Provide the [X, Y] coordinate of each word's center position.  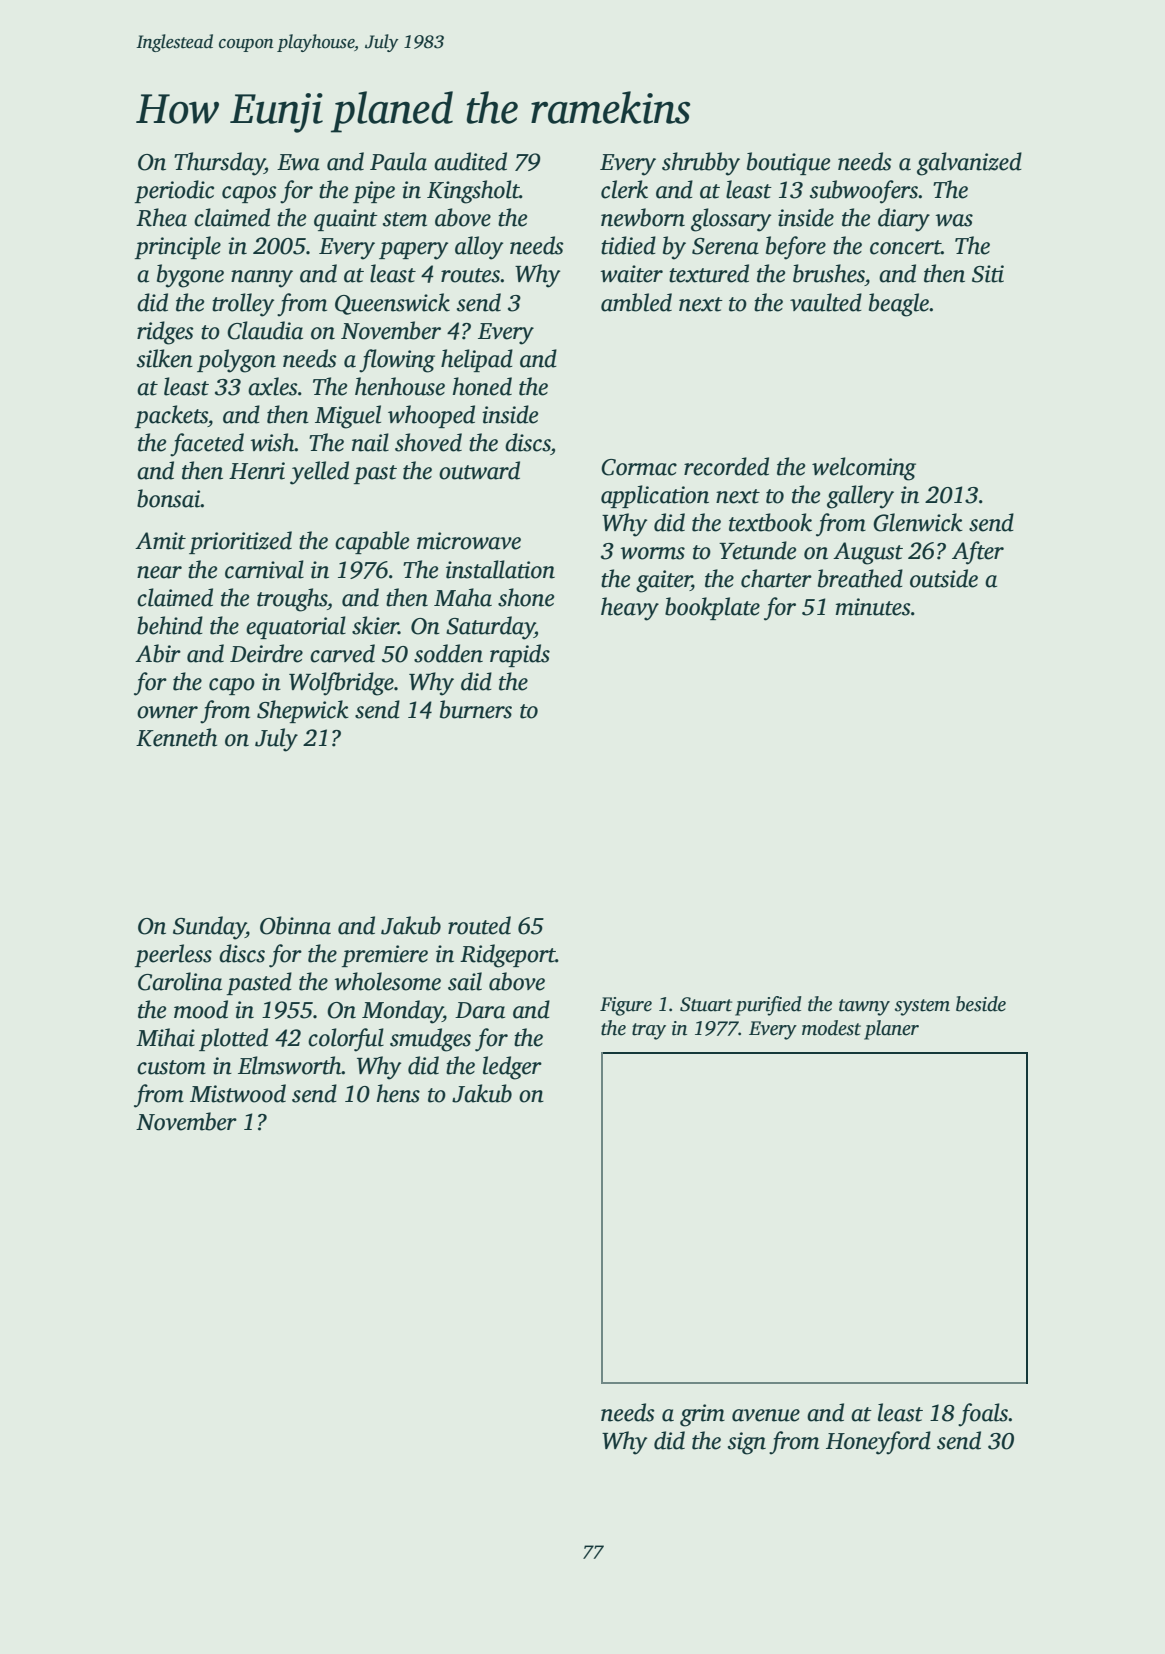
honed [482, 386]
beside [981, 1004]
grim [702, 1415]
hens [398, 1093]
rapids [520, 655]
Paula [398, 161]
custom [171, 1067]
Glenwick [918, 522]
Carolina [180, 981]
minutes [873, 607]
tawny [864, 1007]
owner [167, 712]
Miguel [348, 417]
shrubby [701, 164]
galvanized [969, 164]
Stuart [706, 1004]
